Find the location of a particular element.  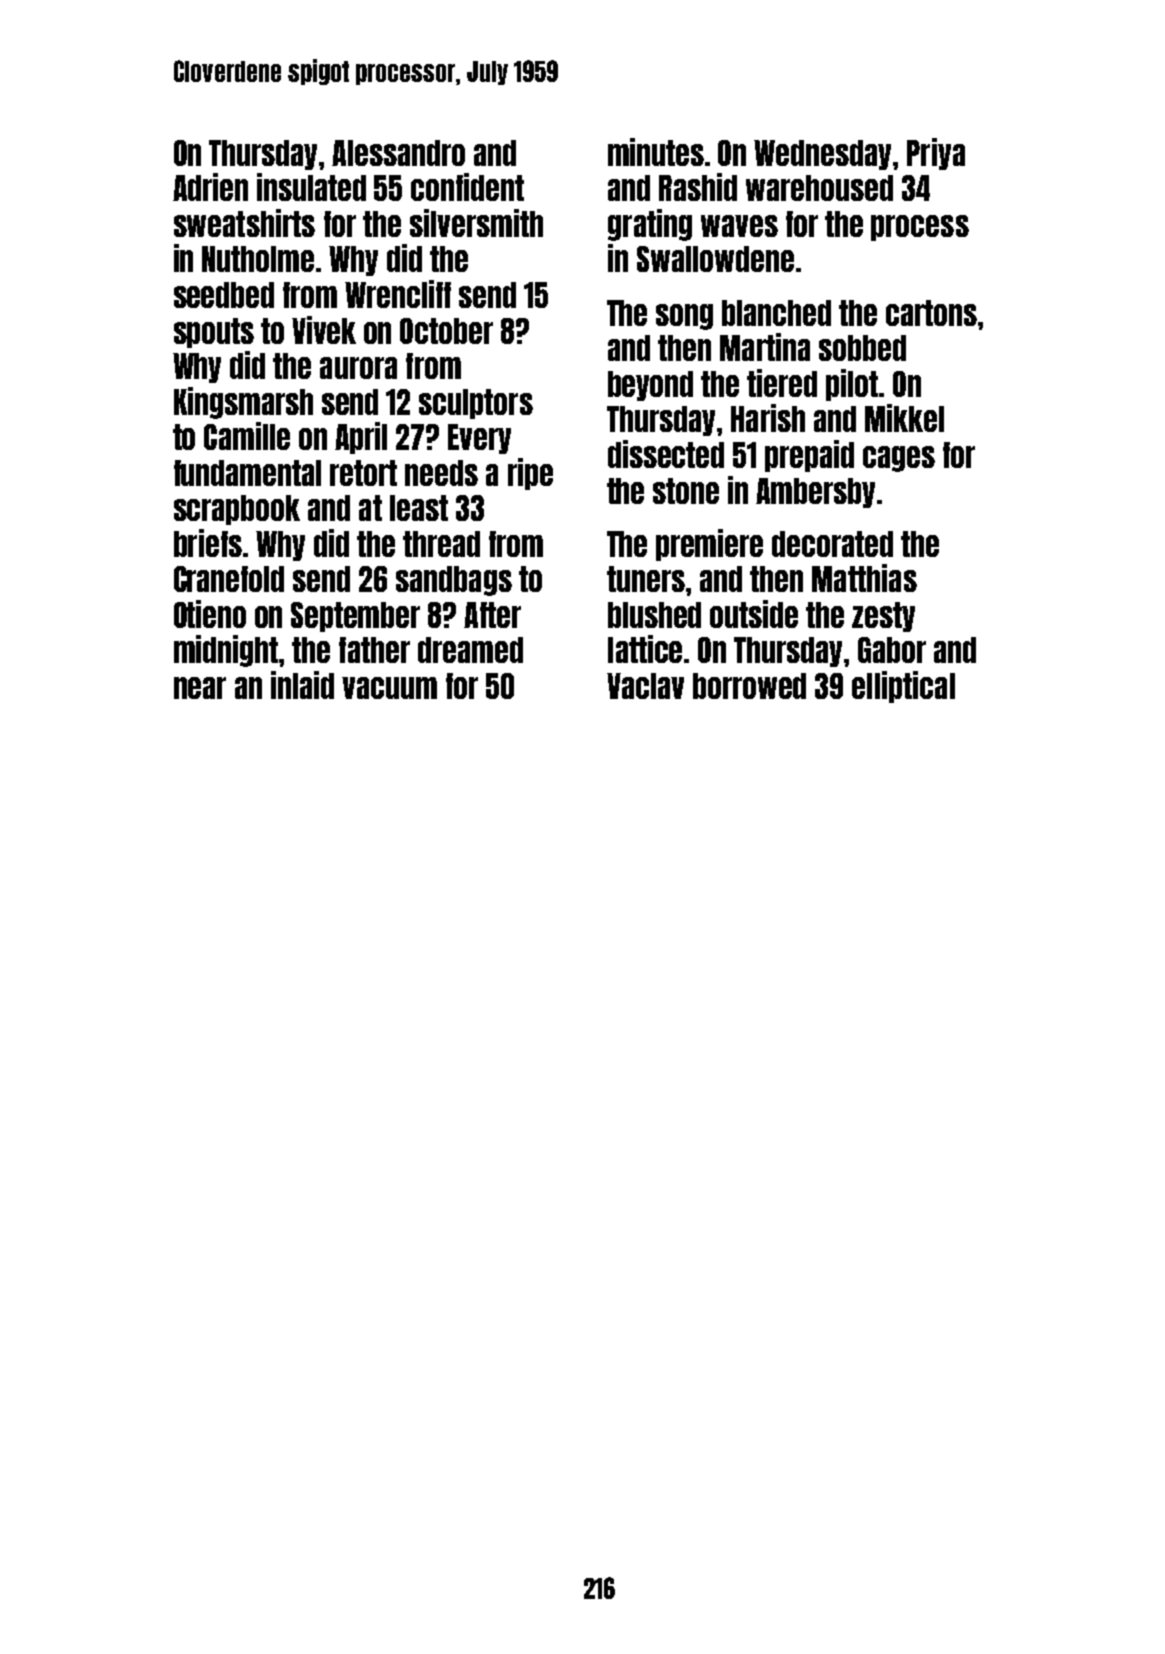

tuners is located at coordinates (646, 579).
